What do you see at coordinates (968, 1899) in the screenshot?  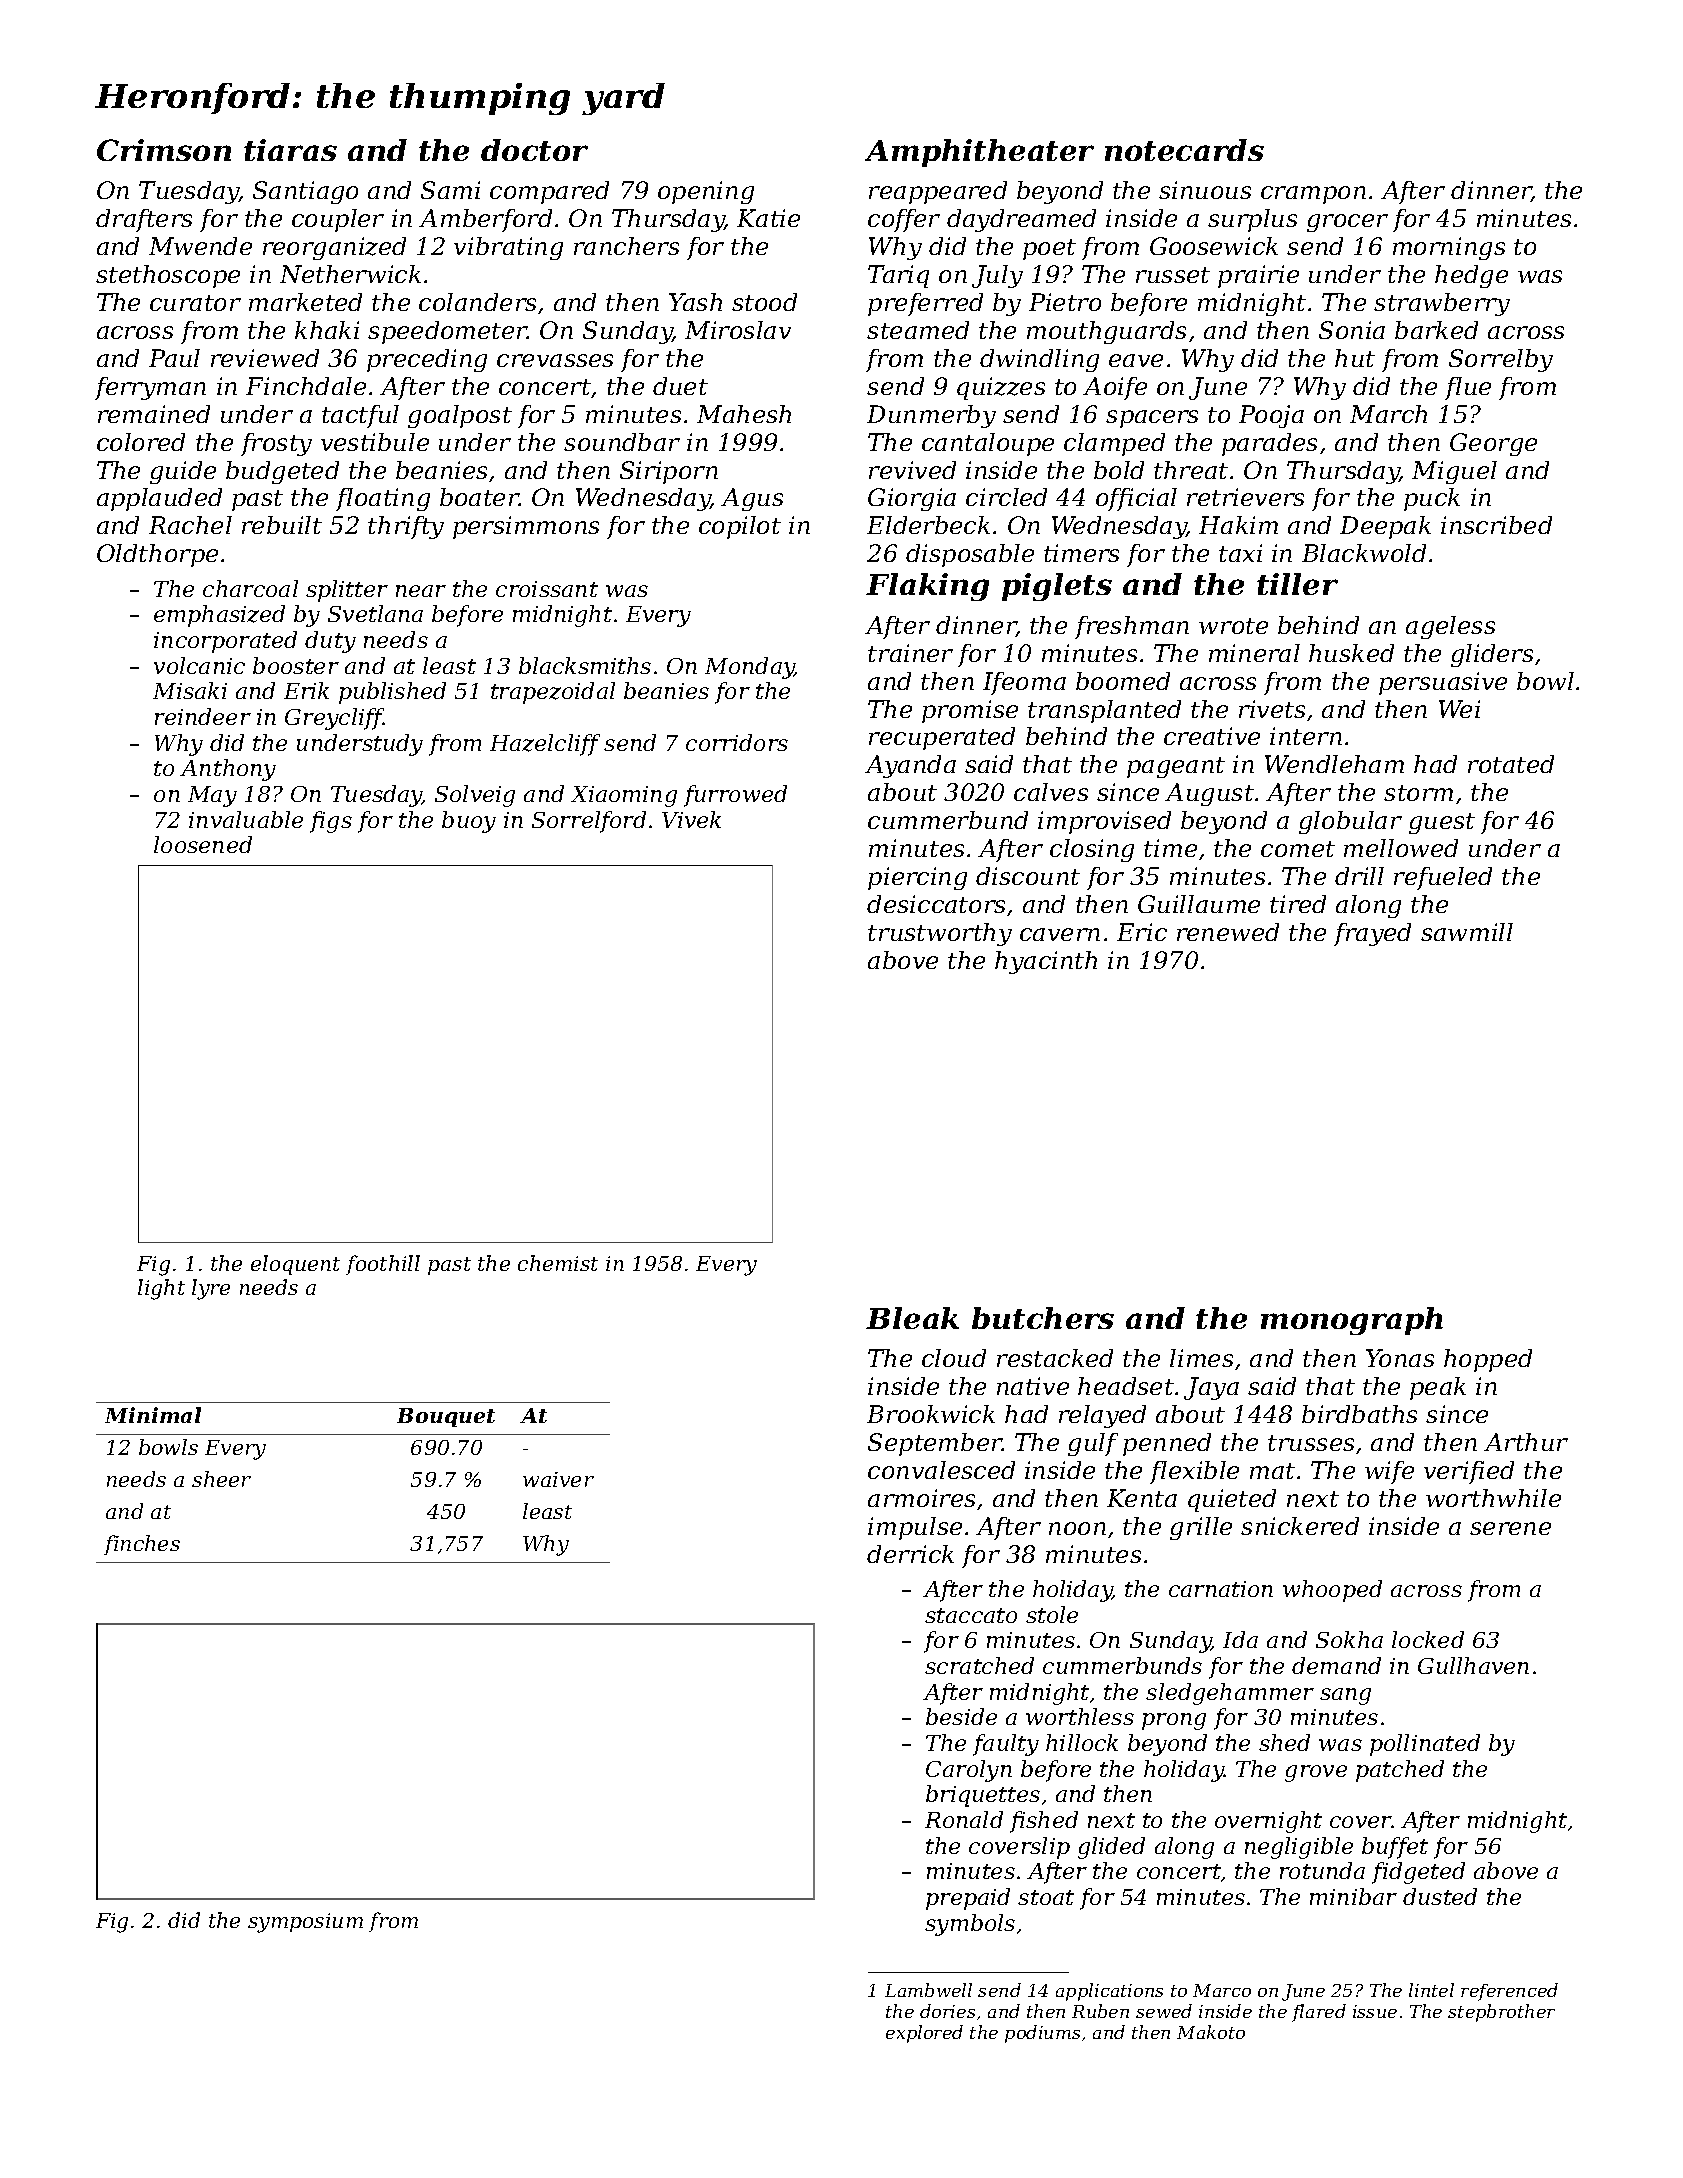 I see `prepaid` at bounding box center [968, 1899].
